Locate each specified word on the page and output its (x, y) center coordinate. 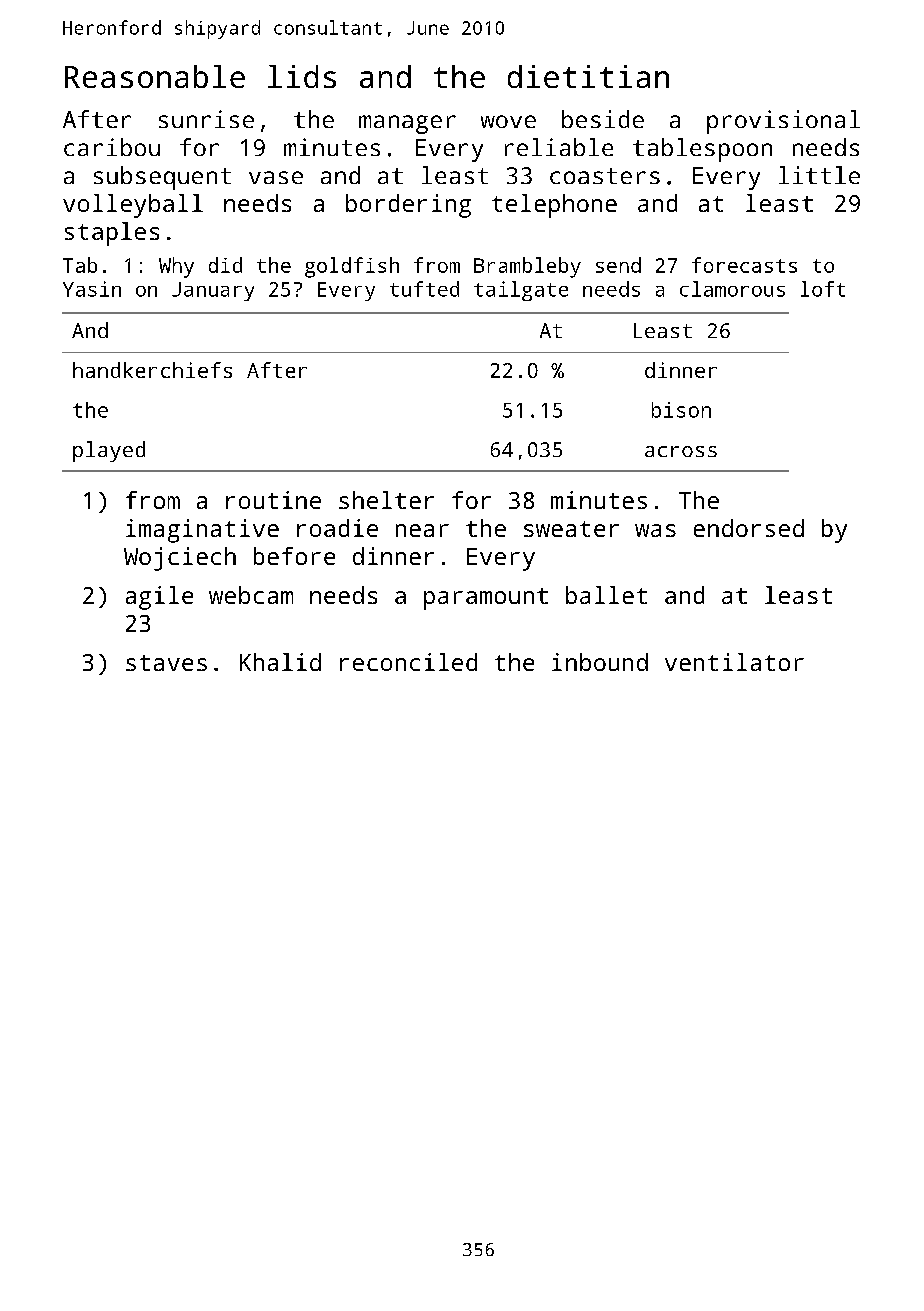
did (225, 265)
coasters (605, 176)
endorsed (749, 528)
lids (302, 76)
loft (823, 289)
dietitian (588, 76)
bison (681, 410)
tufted (424, 289)
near (422, 530)
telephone (554, 206)
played (109, 451)
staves (166, 663)
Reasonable (155, 76)
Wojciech (180, 559)
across (681, 451)
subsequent (162, 178)
